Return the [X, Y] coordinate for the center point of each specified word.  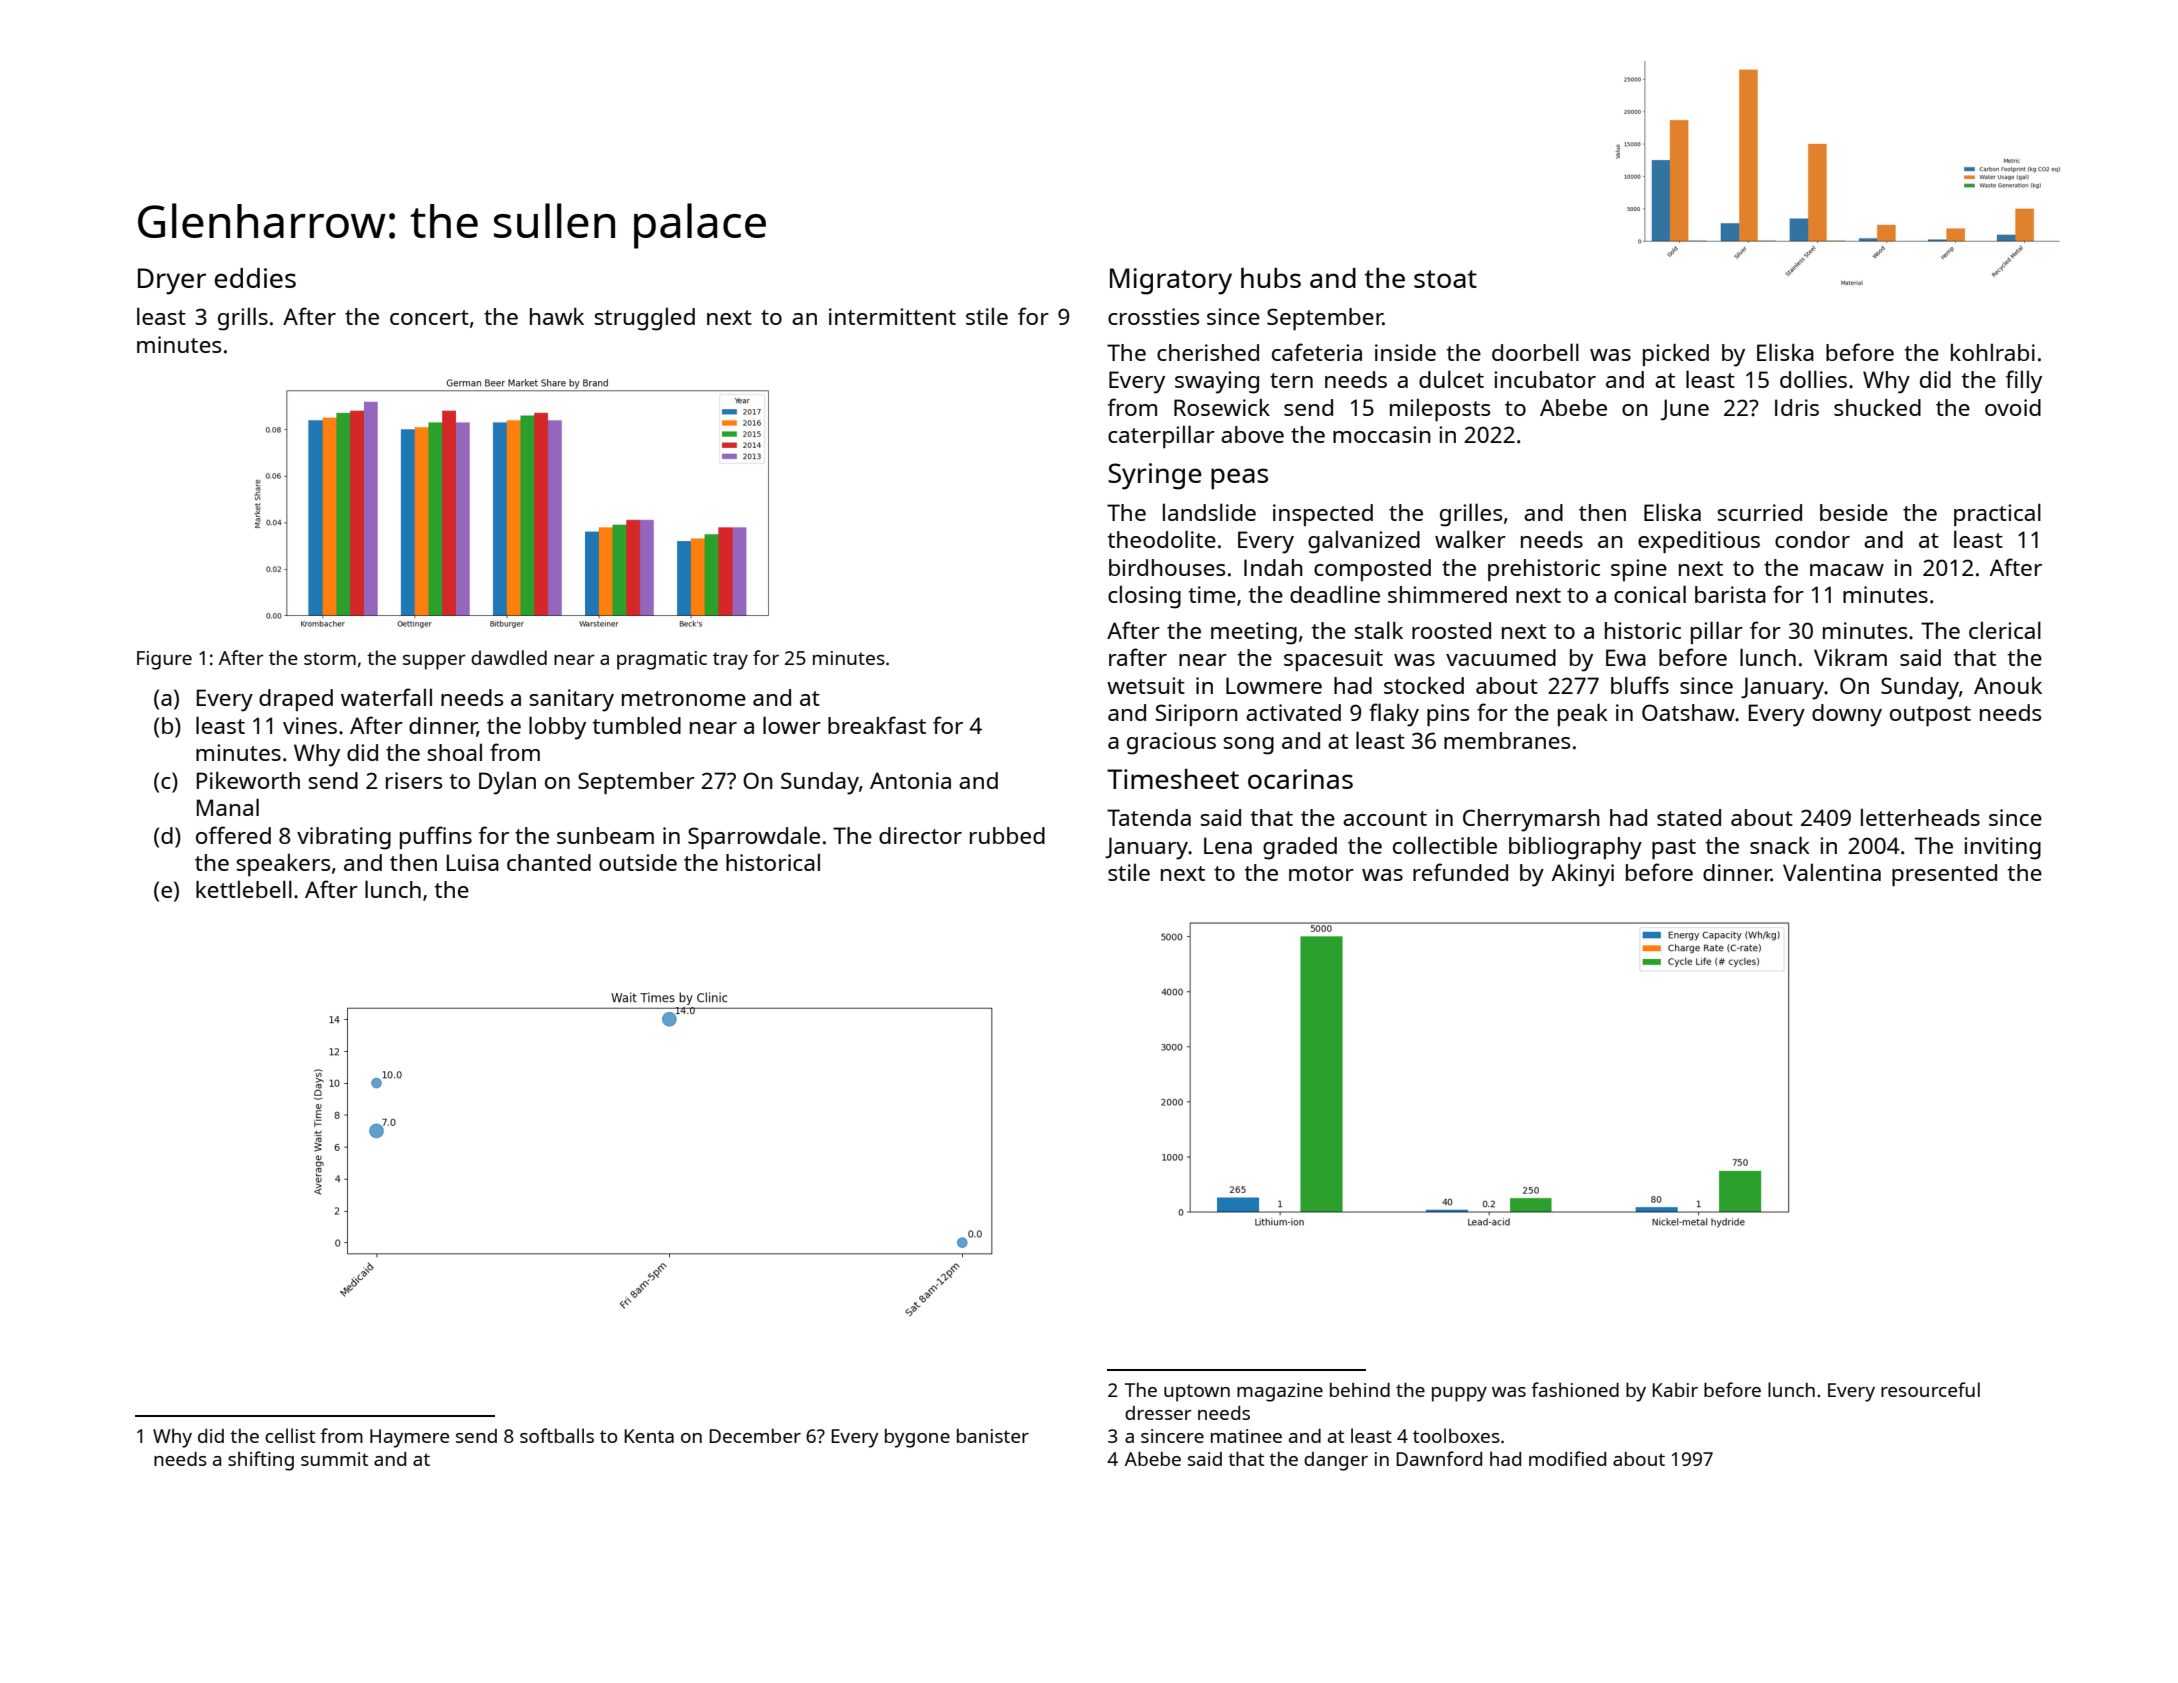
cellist [290, 1435]
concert [429, 317]
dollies [1813, 379]
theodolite [1162, 539]
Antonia [910, 780]
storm [330, 658]
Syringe [1155, 476]
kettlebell [244, 889]
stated [1689, 817]
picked [1676, 355]
